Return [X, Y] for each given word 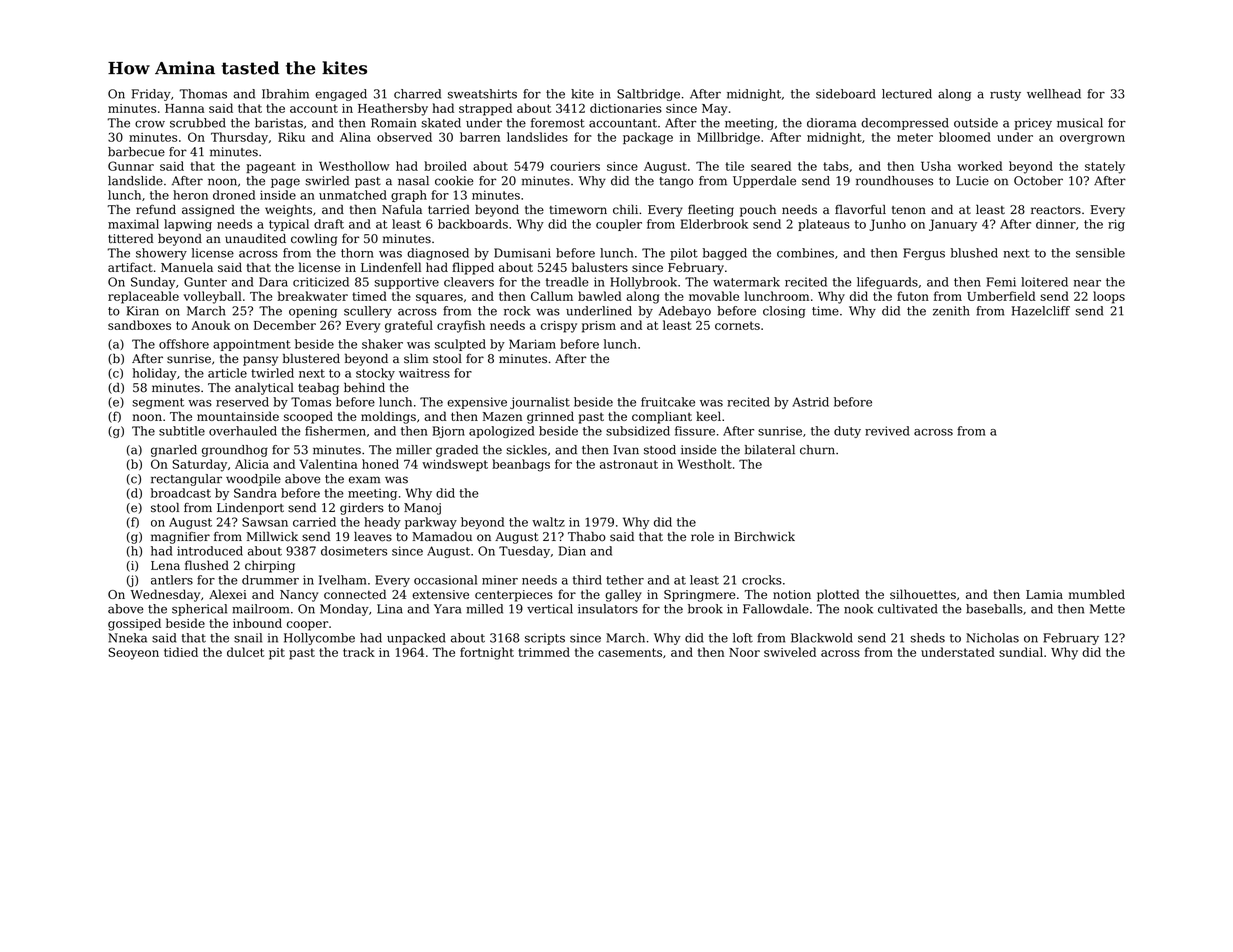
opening [313, 312]
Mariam [532, 344]
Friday [151, 95]
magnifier [180, 538]
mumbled [1097, 594]
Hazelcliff [1041, 311]
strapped [485, 109]
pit [277, 654]
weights [288, 211]
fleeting [711, 211]
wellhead [1054, 94]
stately [1105, 167]
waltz [548, 522]
